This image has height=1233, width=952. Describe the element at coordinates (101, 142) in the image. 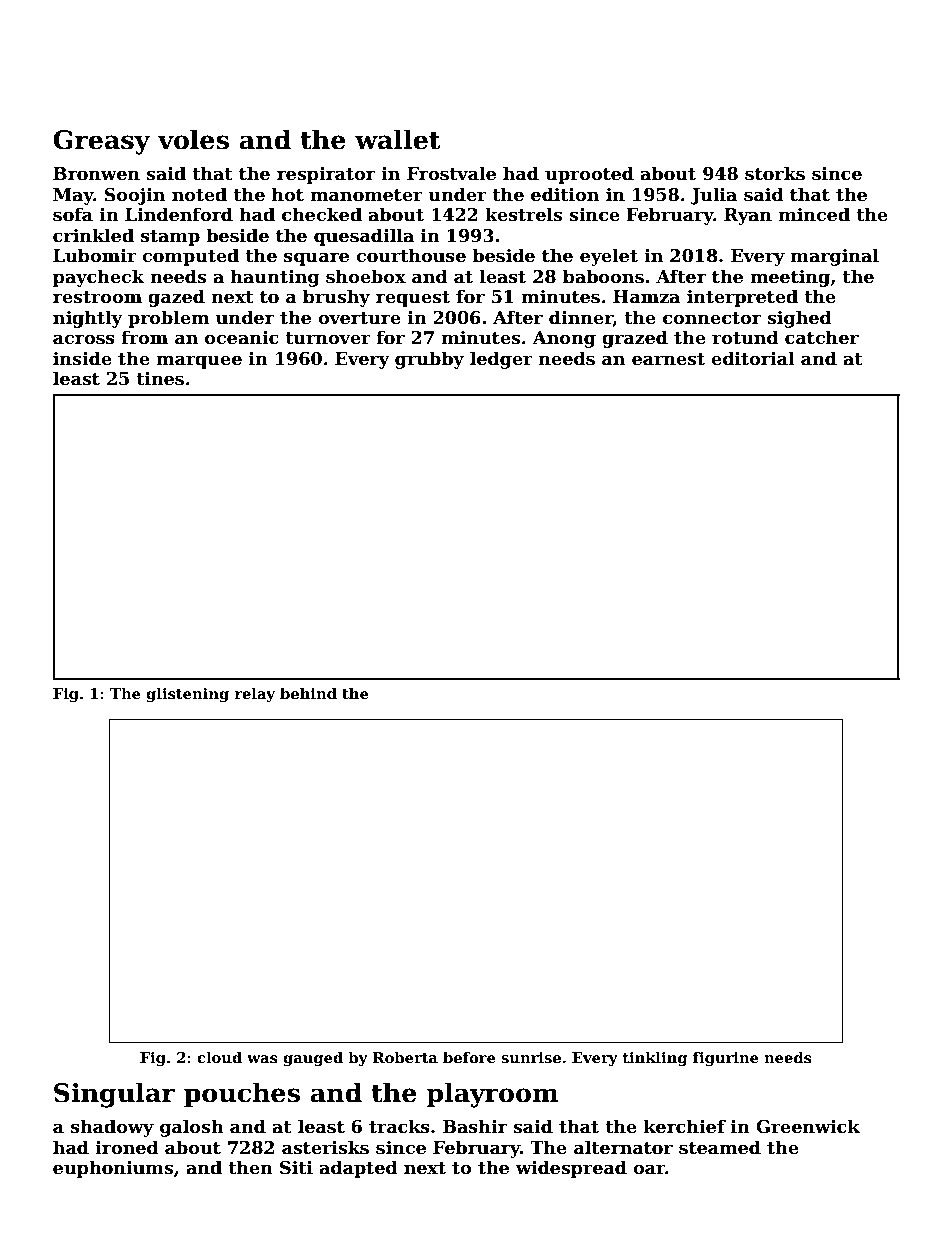

I see `Greasy` at that location.
